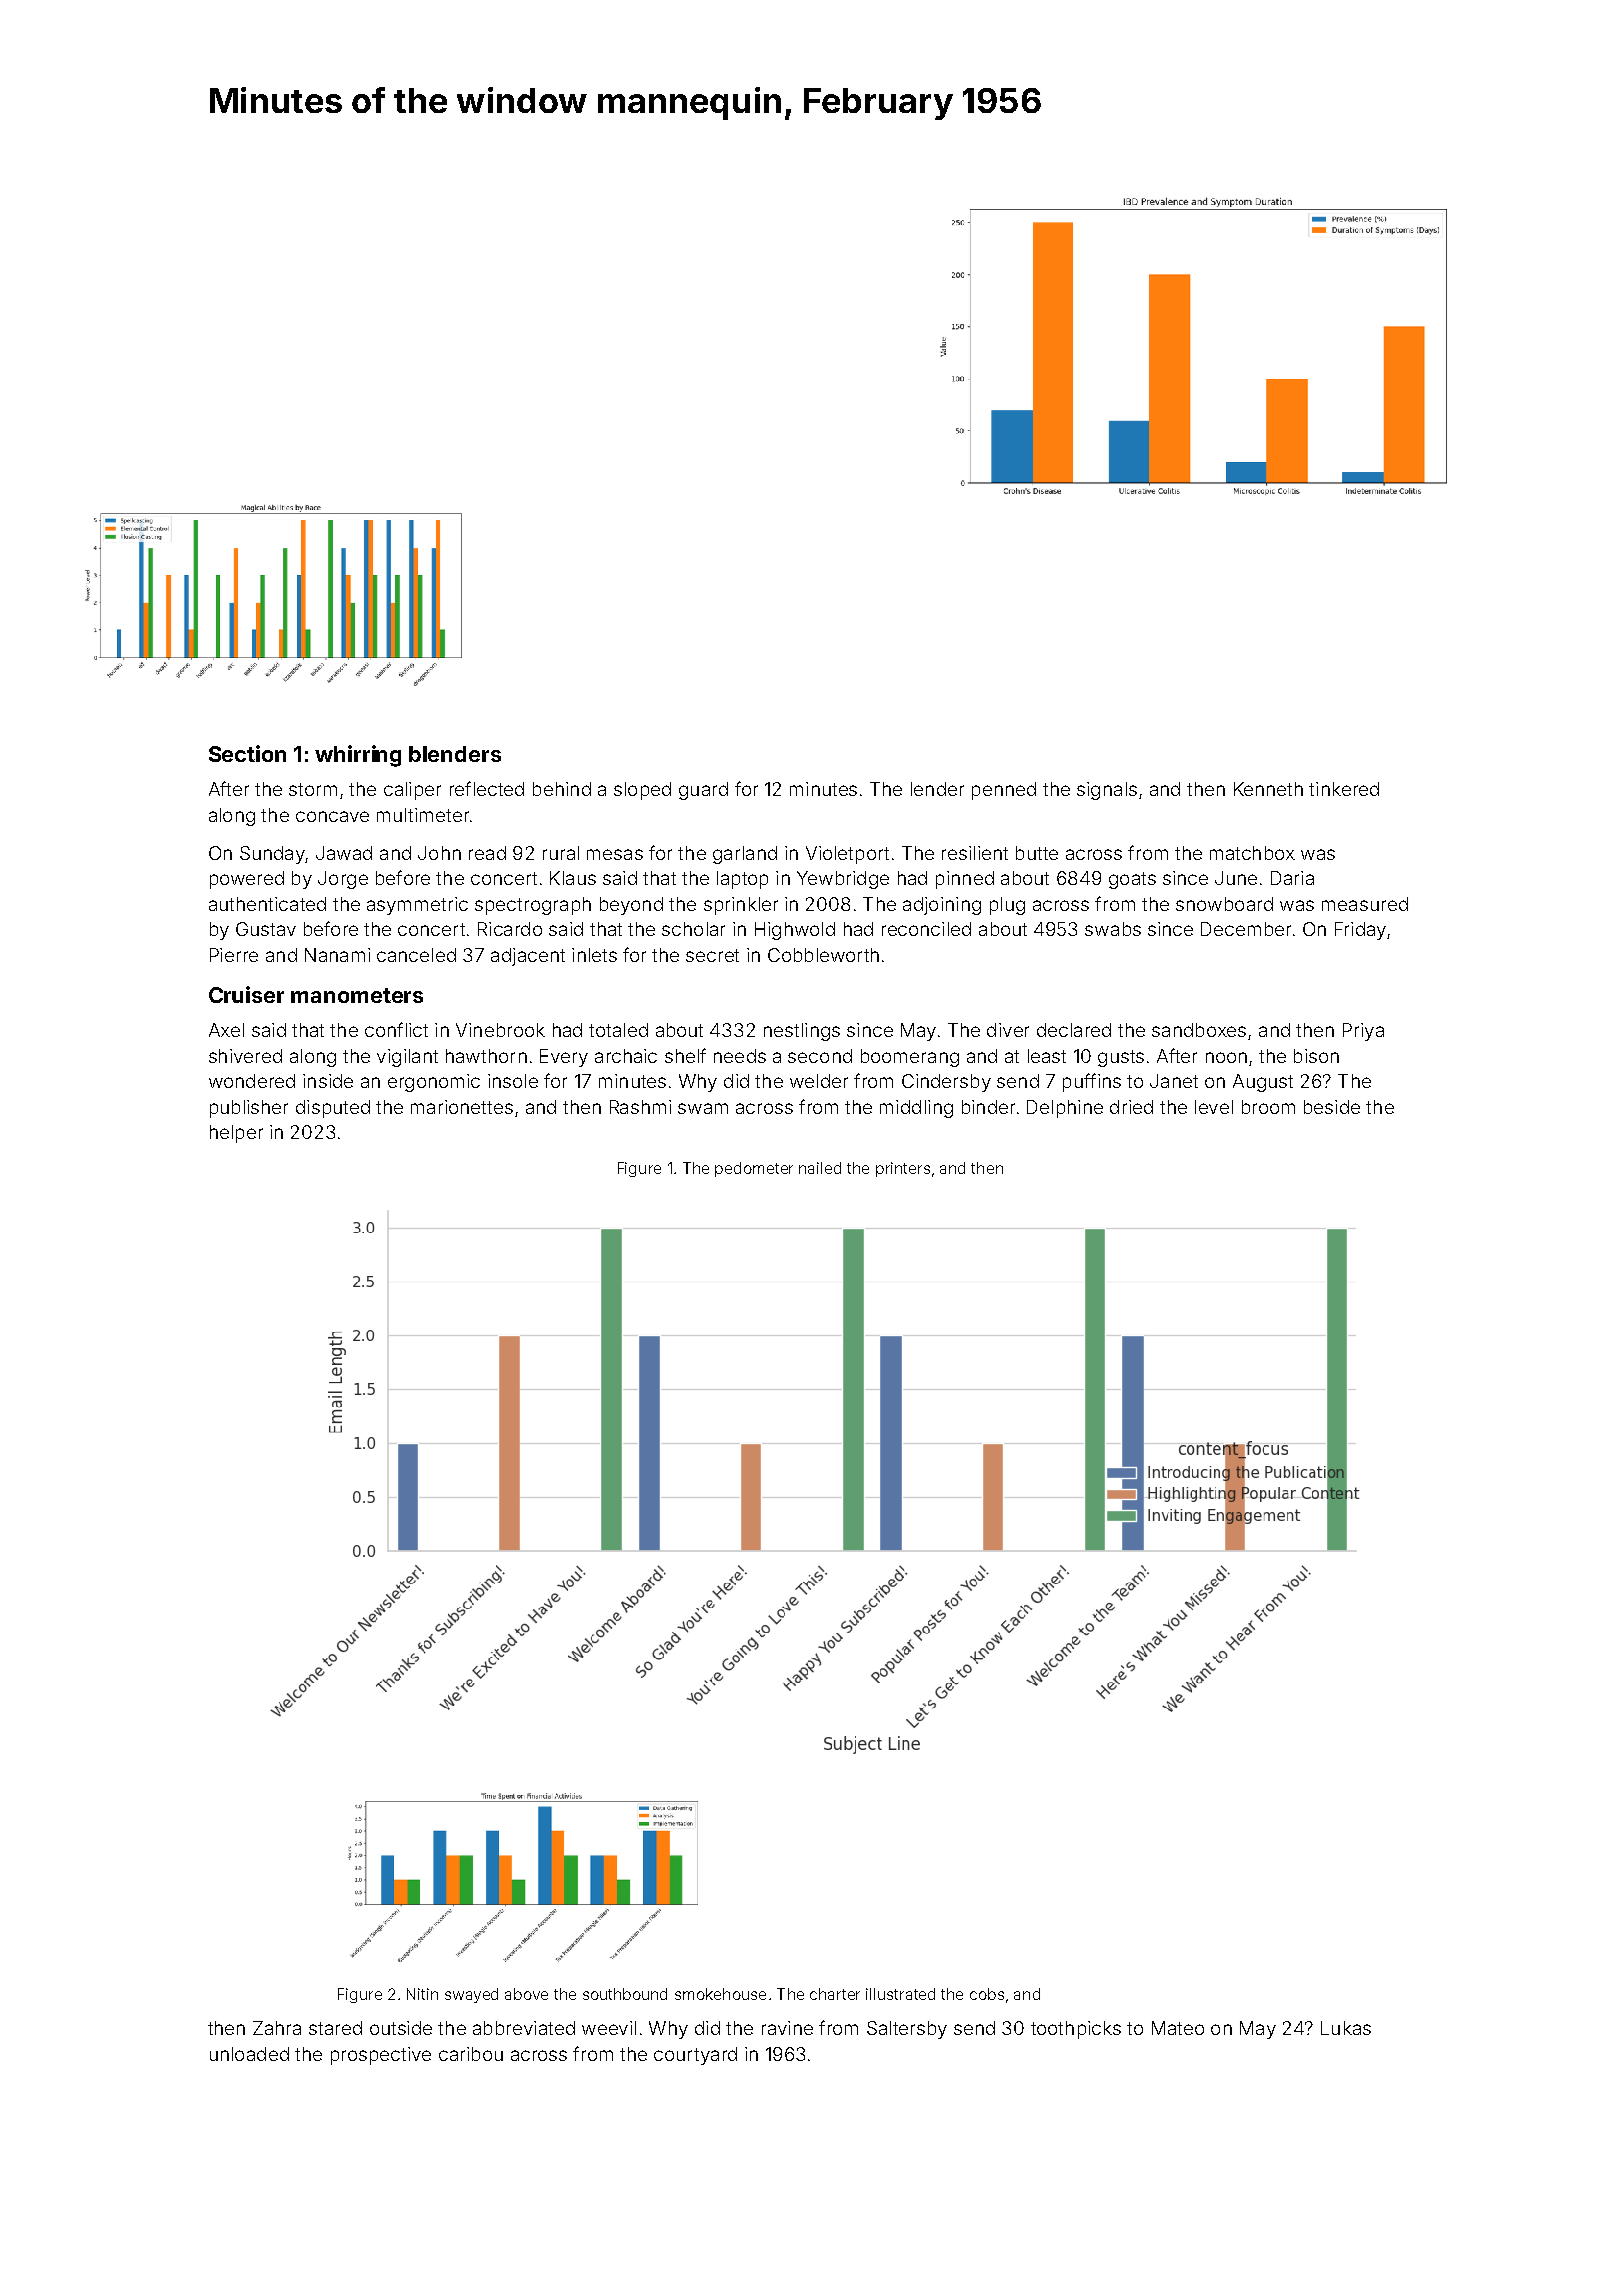 This document has width=1620, height=2292. Describe the element at coordinates (332, 816) in the document. I see `concave` at that location.
